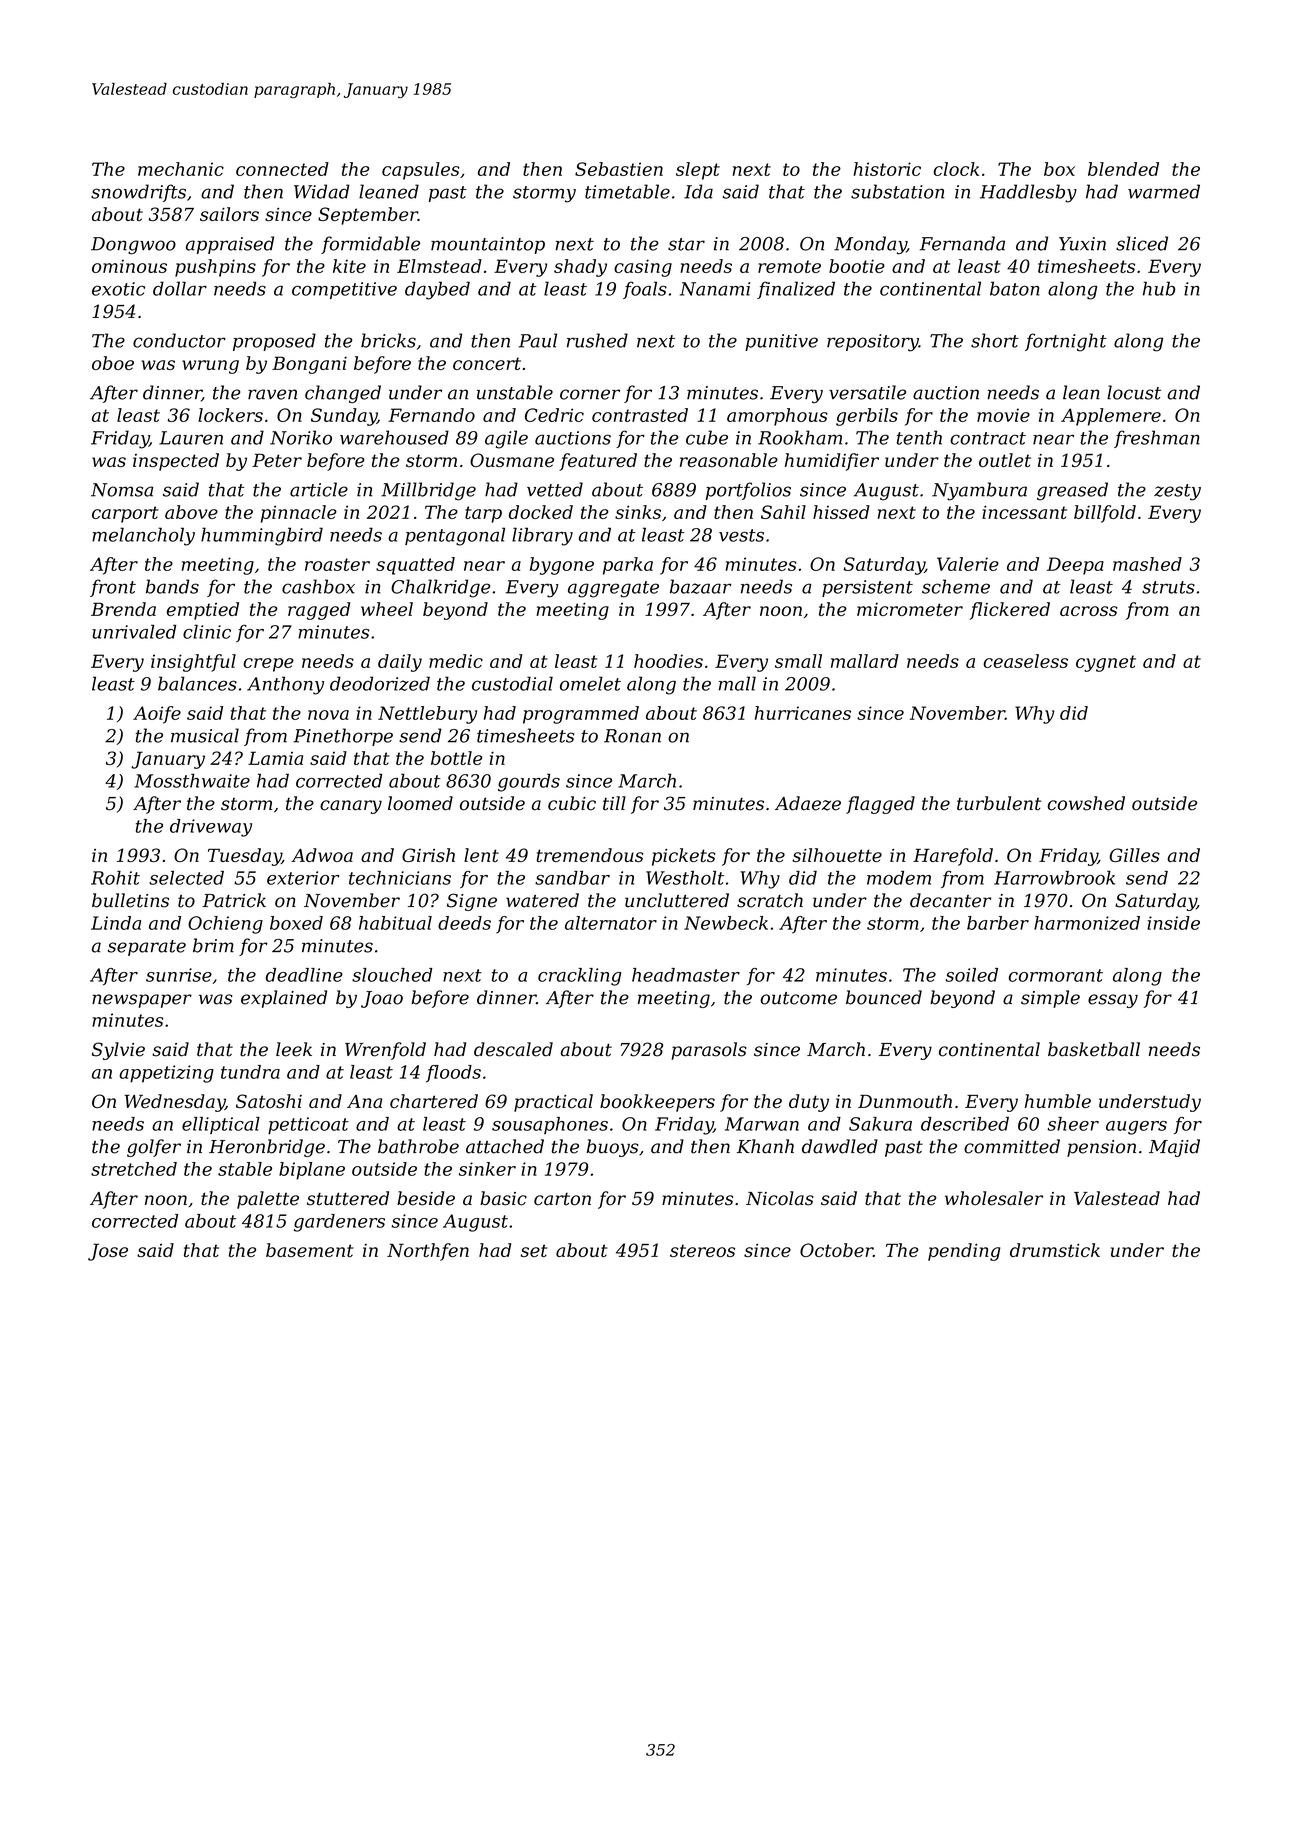 This screenshot has width=1292, height=1828. Describe the element at coordinates (765, 1146) in the screenshot. I see `Khanh` at that location.
